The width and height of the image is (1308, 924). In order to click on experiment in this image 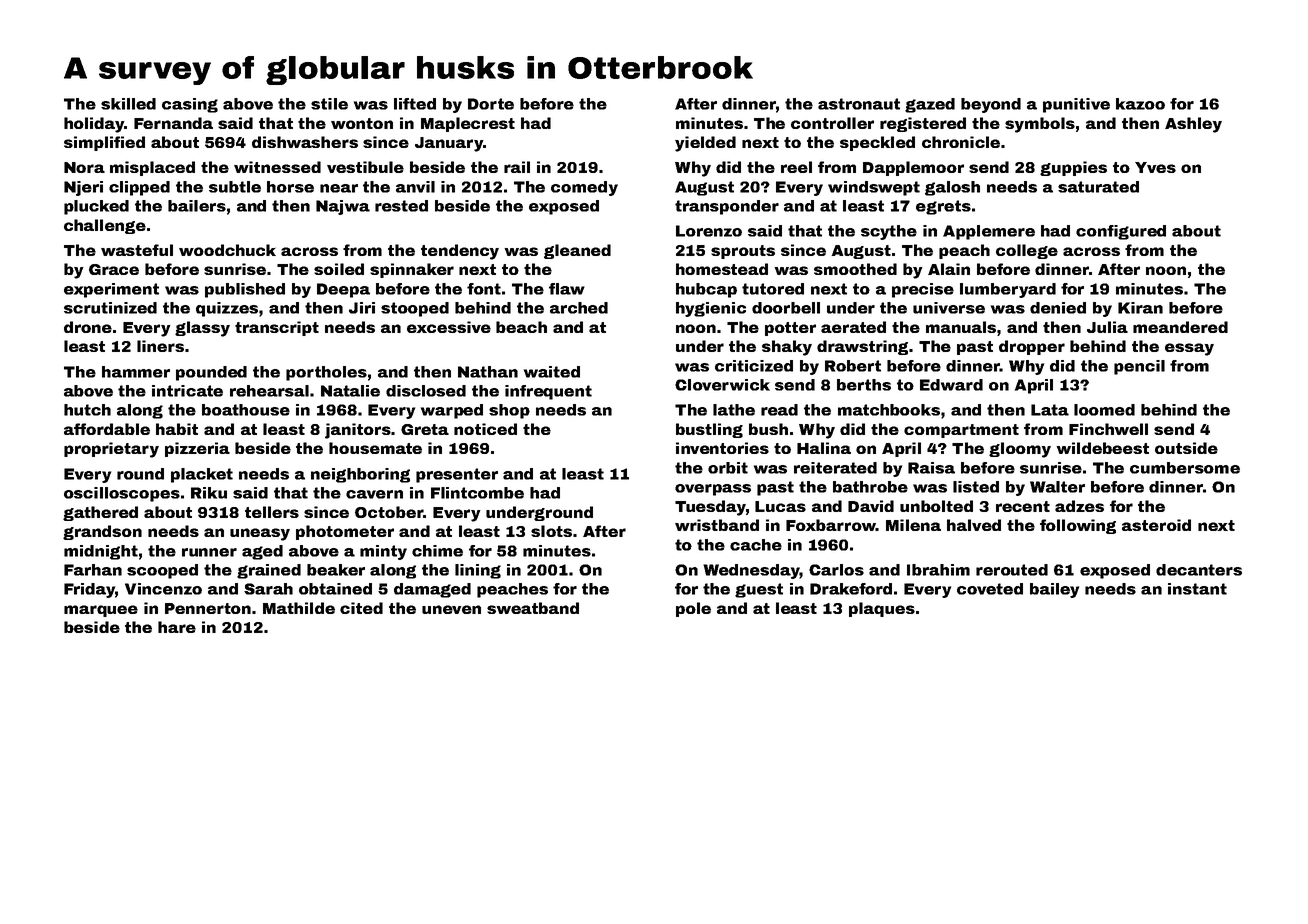, I will do `click(111, 290)`.
